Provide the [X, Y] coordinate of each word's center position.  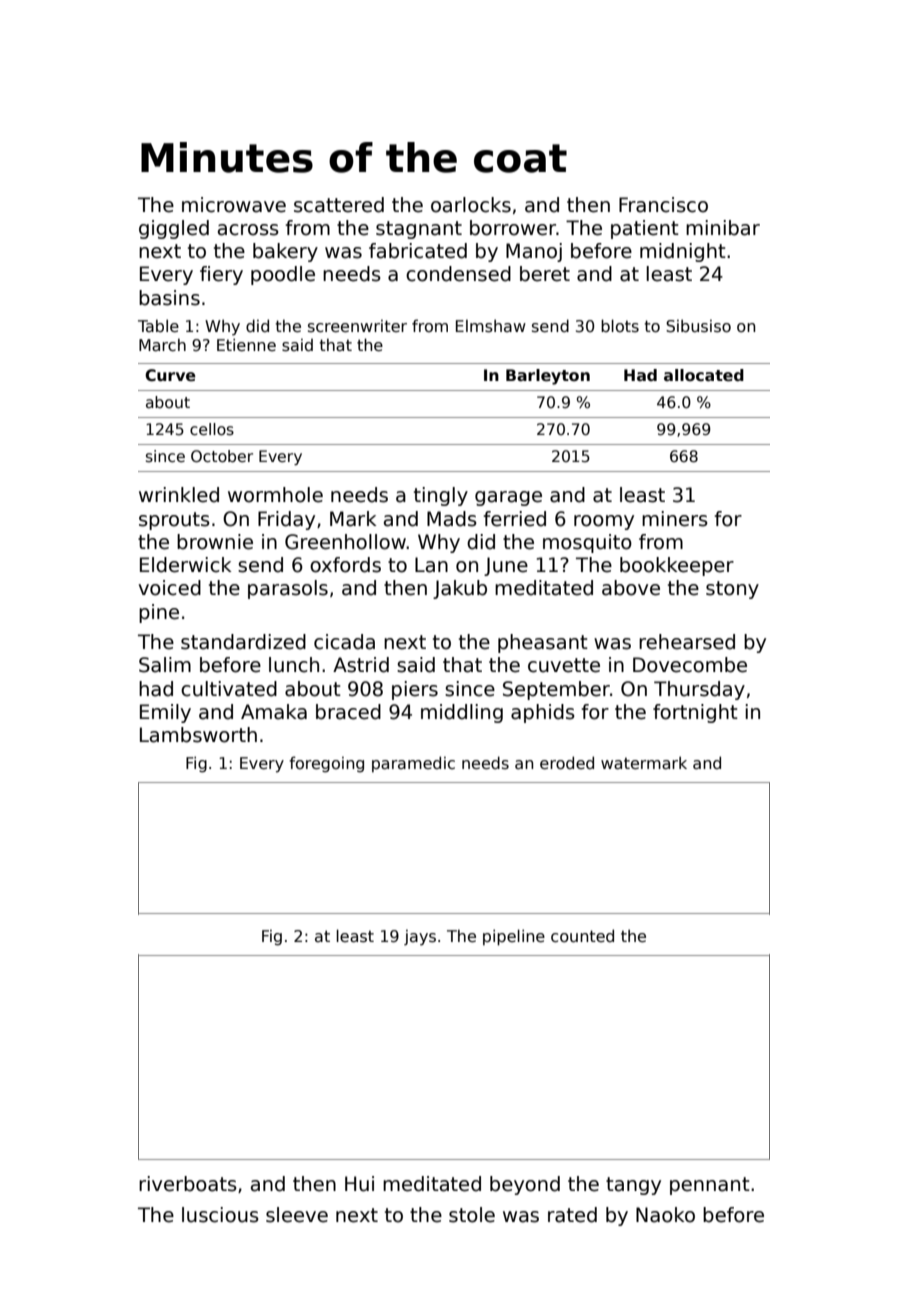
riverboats [188, 1184]
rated [572, 1215]
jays [420, 938]
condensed [458, 274]
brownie [215, 542]
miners [675, 519]
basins [169, 298]
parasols [288, 589]
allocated [704, 375]
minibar [723, 228]
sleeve [297, 1215]
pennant [710, 1186]
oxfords [345, 565]
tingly [441, 496]
